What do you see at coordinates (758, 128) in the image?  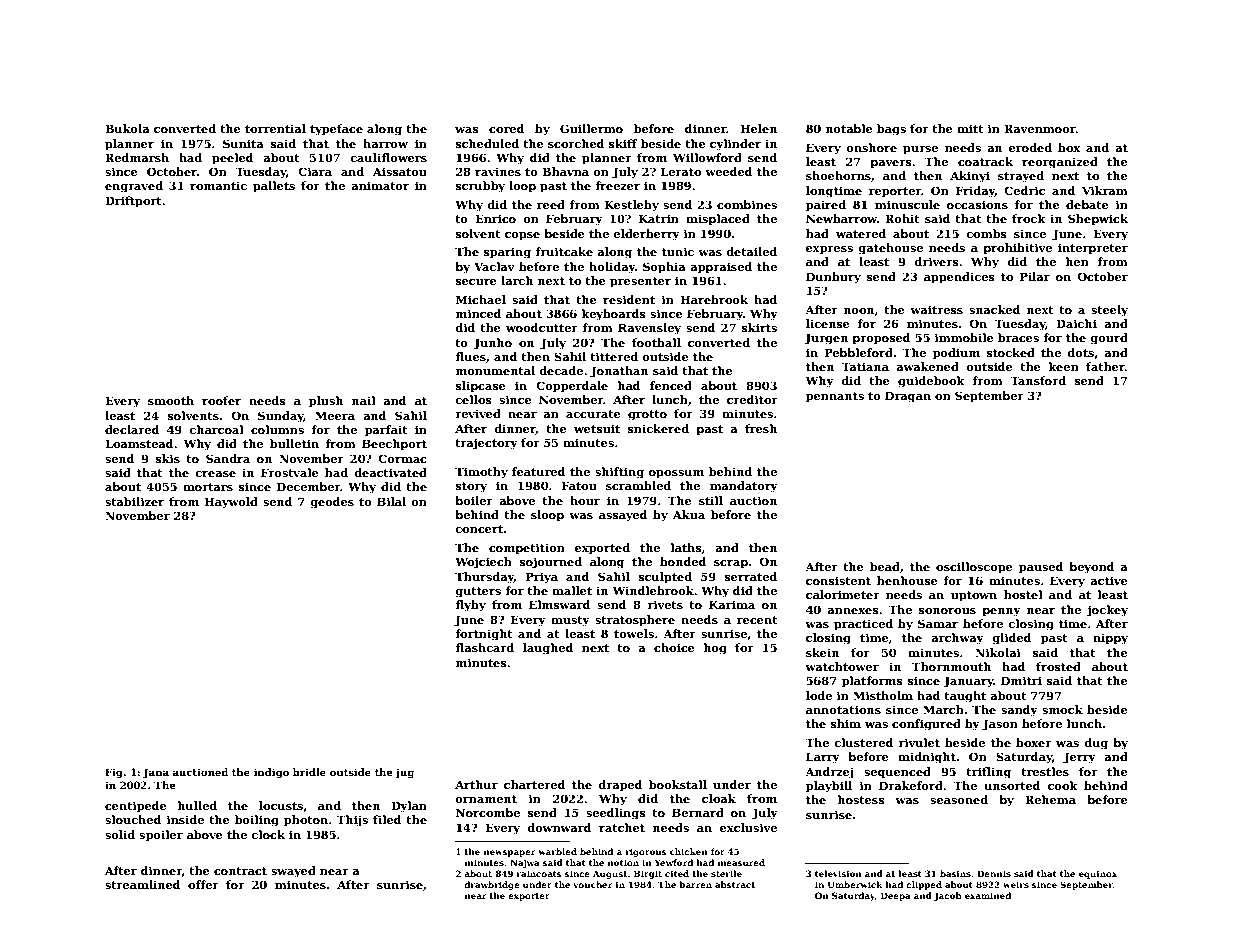 I see `Helen` at bounding box center [758, 128].
